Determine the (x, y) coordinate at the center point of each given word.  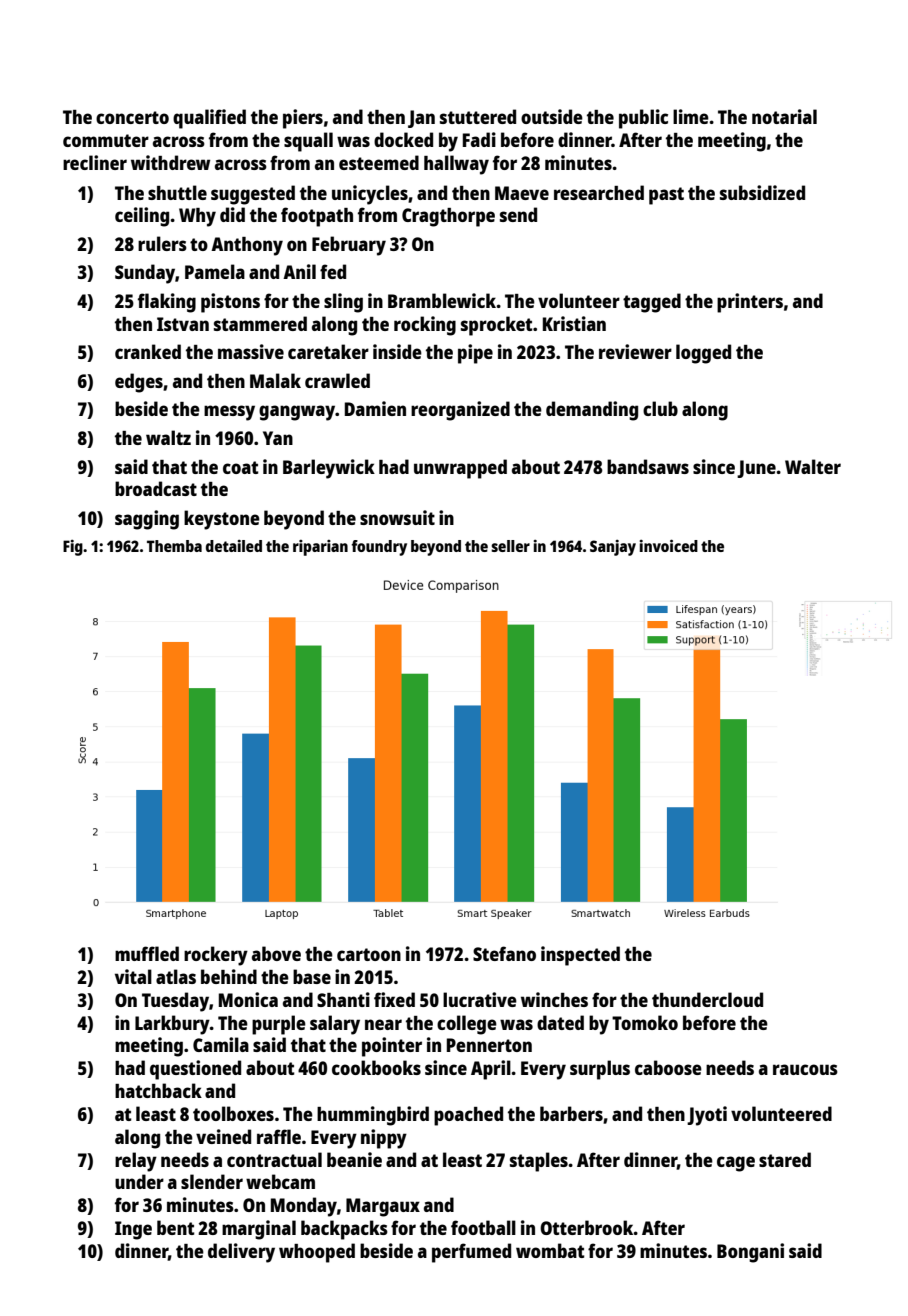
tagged (652, 303)
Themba (174, 546)
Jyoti (707, 1116)
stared (785, 1159)
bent (175, 1227)
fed (333, 271)
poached (468, 1116)
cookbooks (376, 1067)
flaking (167, 303)
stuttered (478, 116)
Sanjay (613, 548)
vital (133, 976)
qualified (209, 119)
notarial (784, 116)
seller (510, 546)
